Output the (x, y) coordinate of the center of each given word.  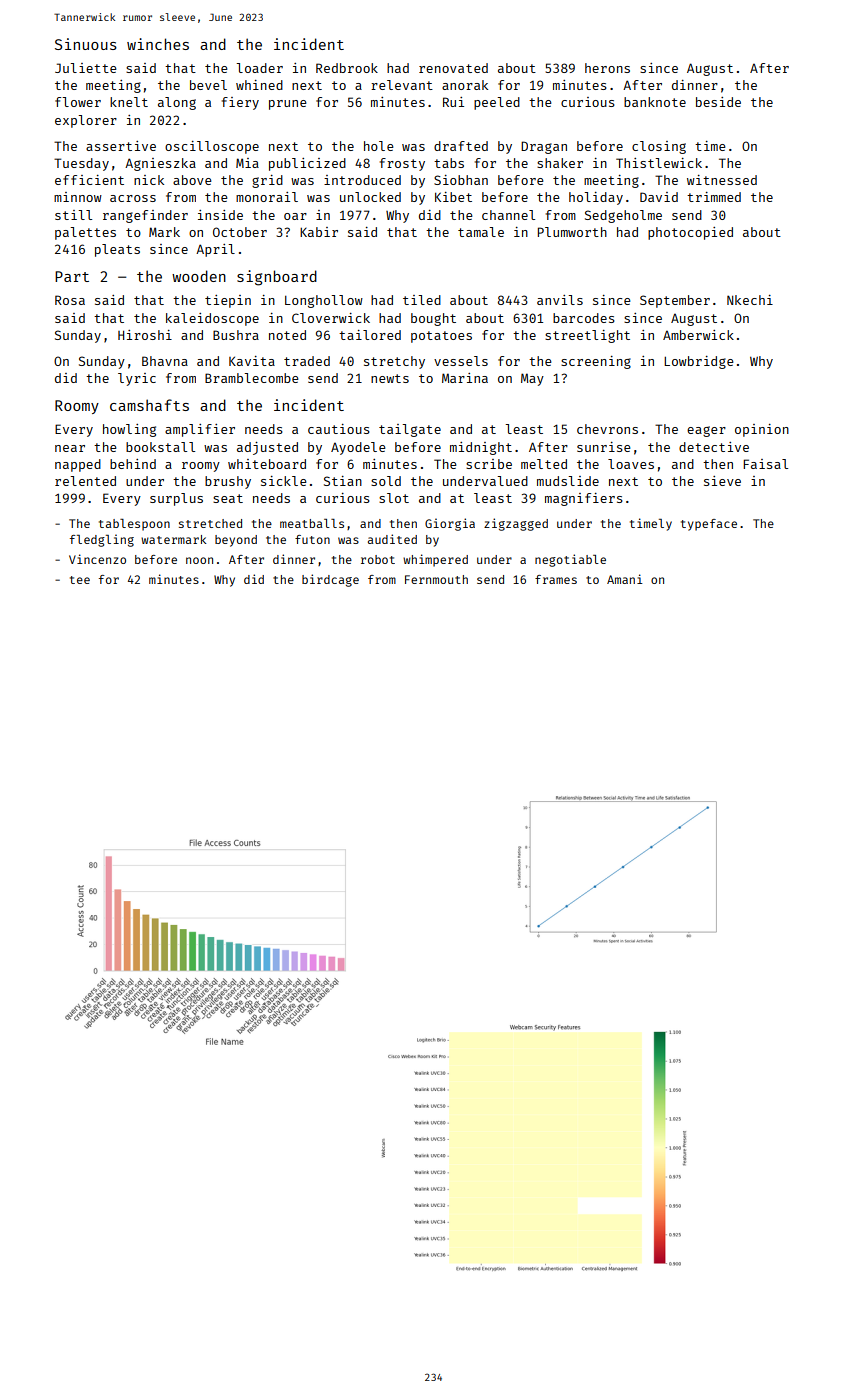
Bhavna (165, 361)
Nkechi (750, 300)
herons (607, 68)
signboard (277, 278)
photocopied (690, 233)
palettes (85, 233)
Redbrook (347, 68)
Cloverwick (331, 318)
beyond (236, 541)
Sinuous (86, 44)
